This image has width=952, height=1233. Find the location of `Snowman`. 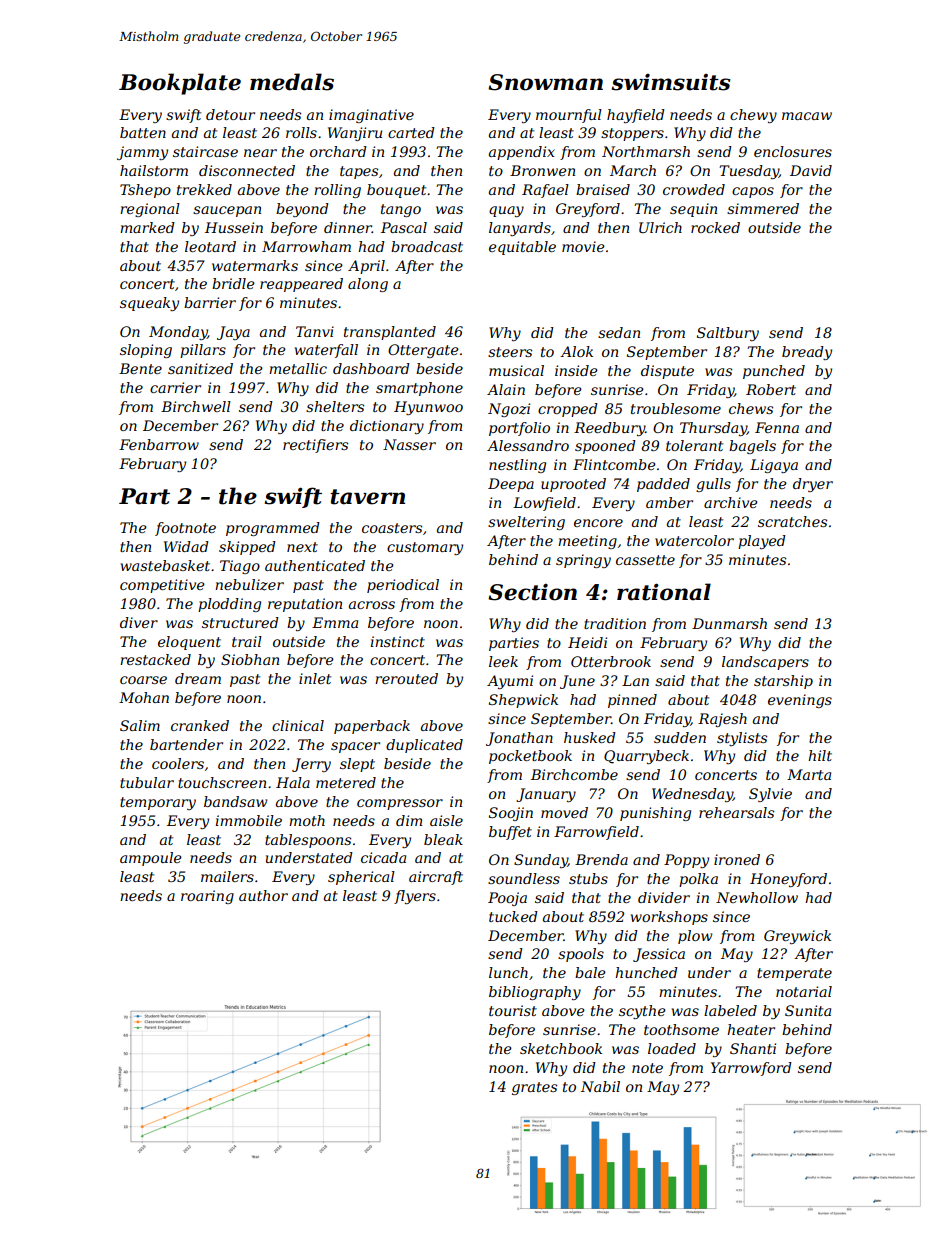

Snowman is located at coordinates (545, 82).
